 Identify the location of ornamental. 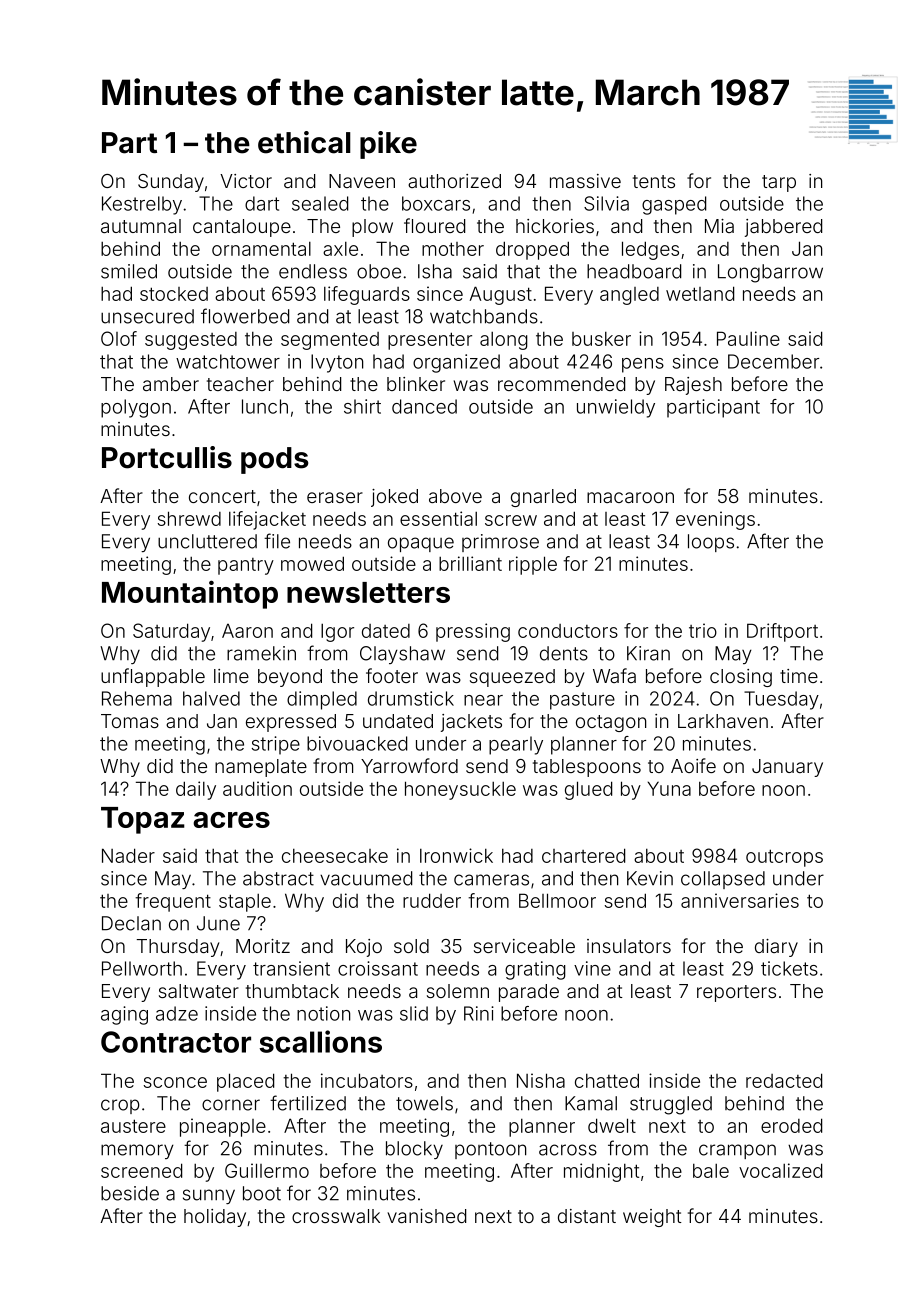
(261, 249).
